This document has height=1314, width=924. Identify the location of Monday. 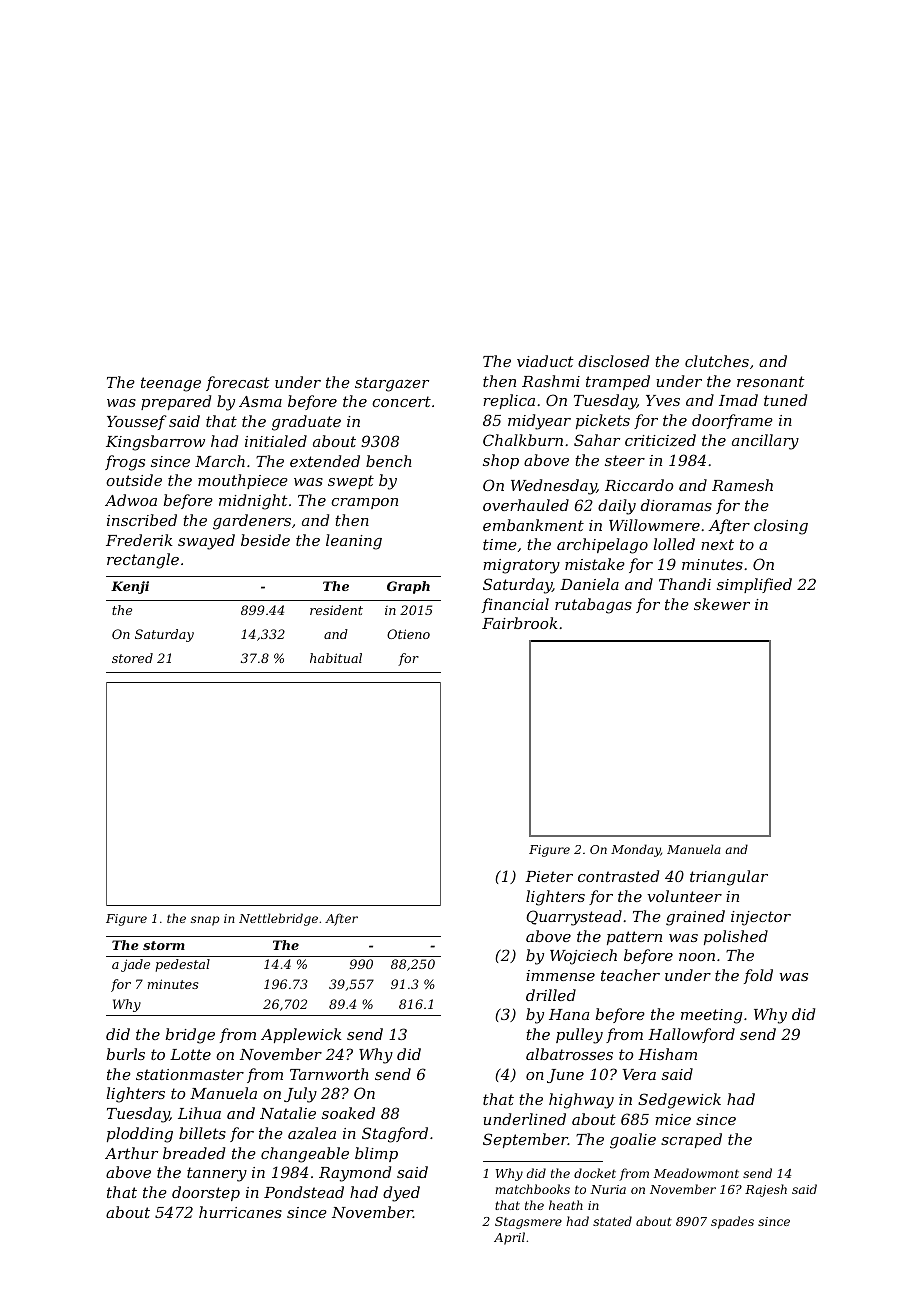
(636, 850).
